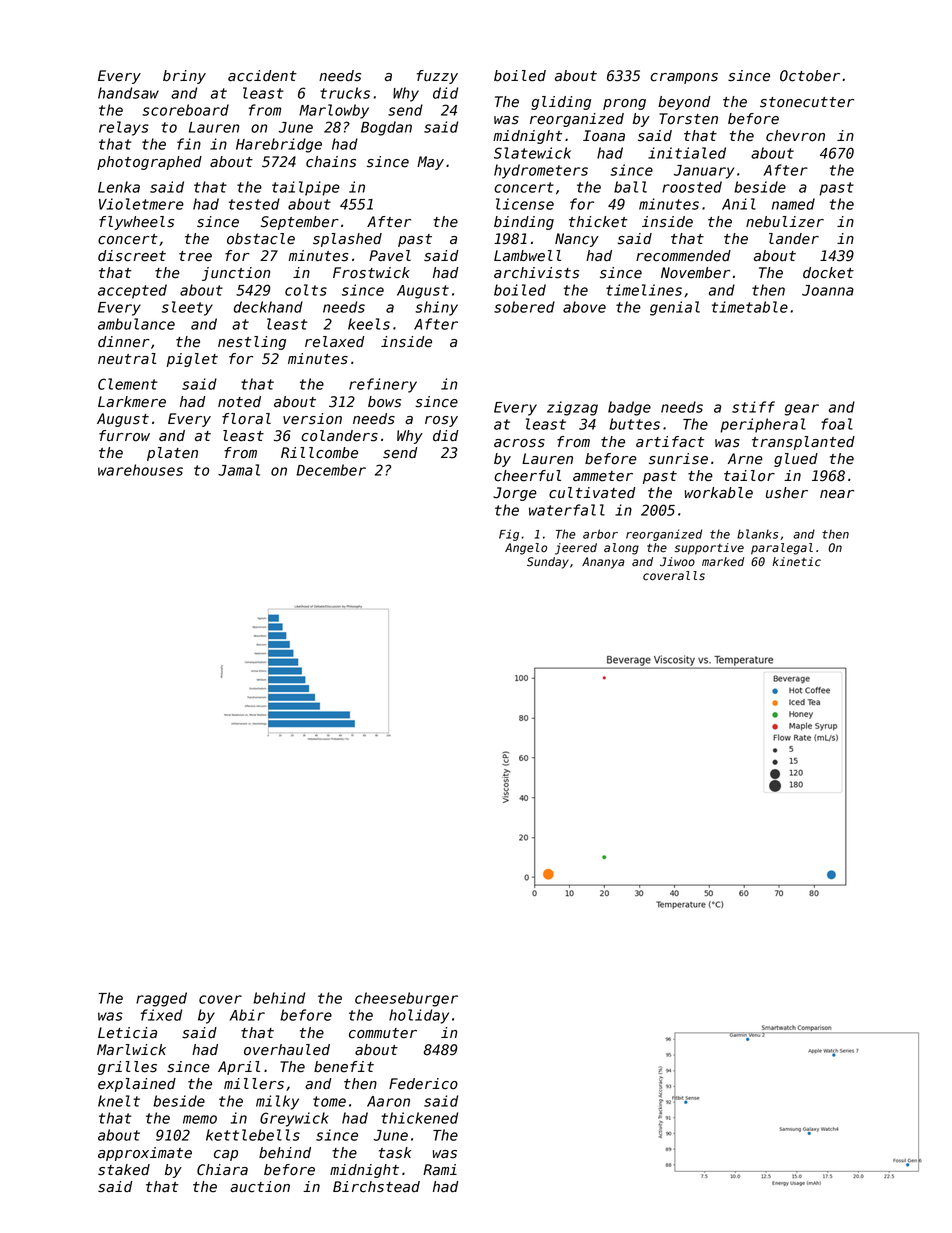 The image size is (952, 1233). What do you see at coordinates (161, 999) in the screenshot?
I see `ragged` at bounding box center [161, 999].
